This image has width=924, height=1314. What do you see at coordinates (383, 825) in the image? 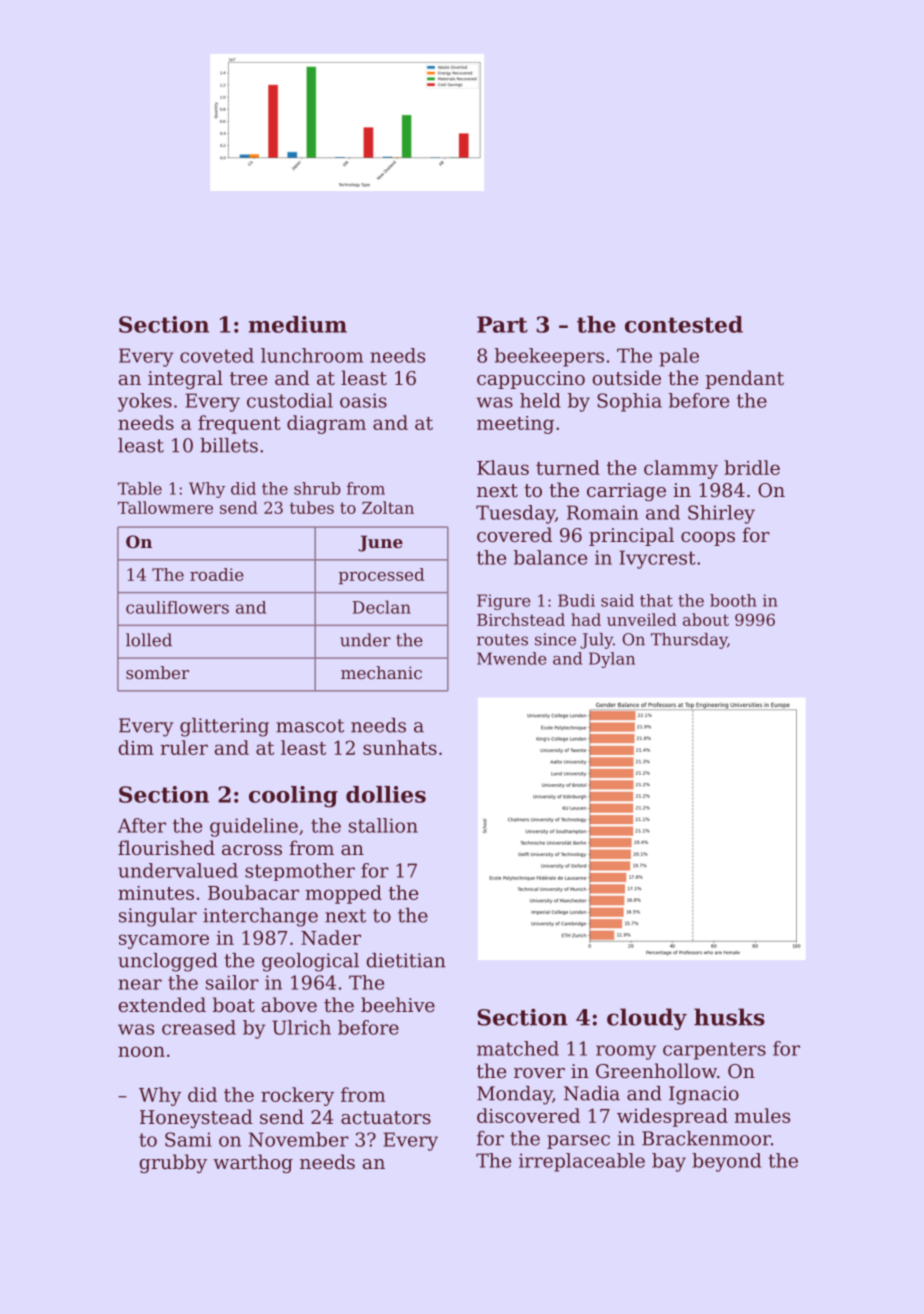
I see `stallion` at bounding box center [383, 825].
